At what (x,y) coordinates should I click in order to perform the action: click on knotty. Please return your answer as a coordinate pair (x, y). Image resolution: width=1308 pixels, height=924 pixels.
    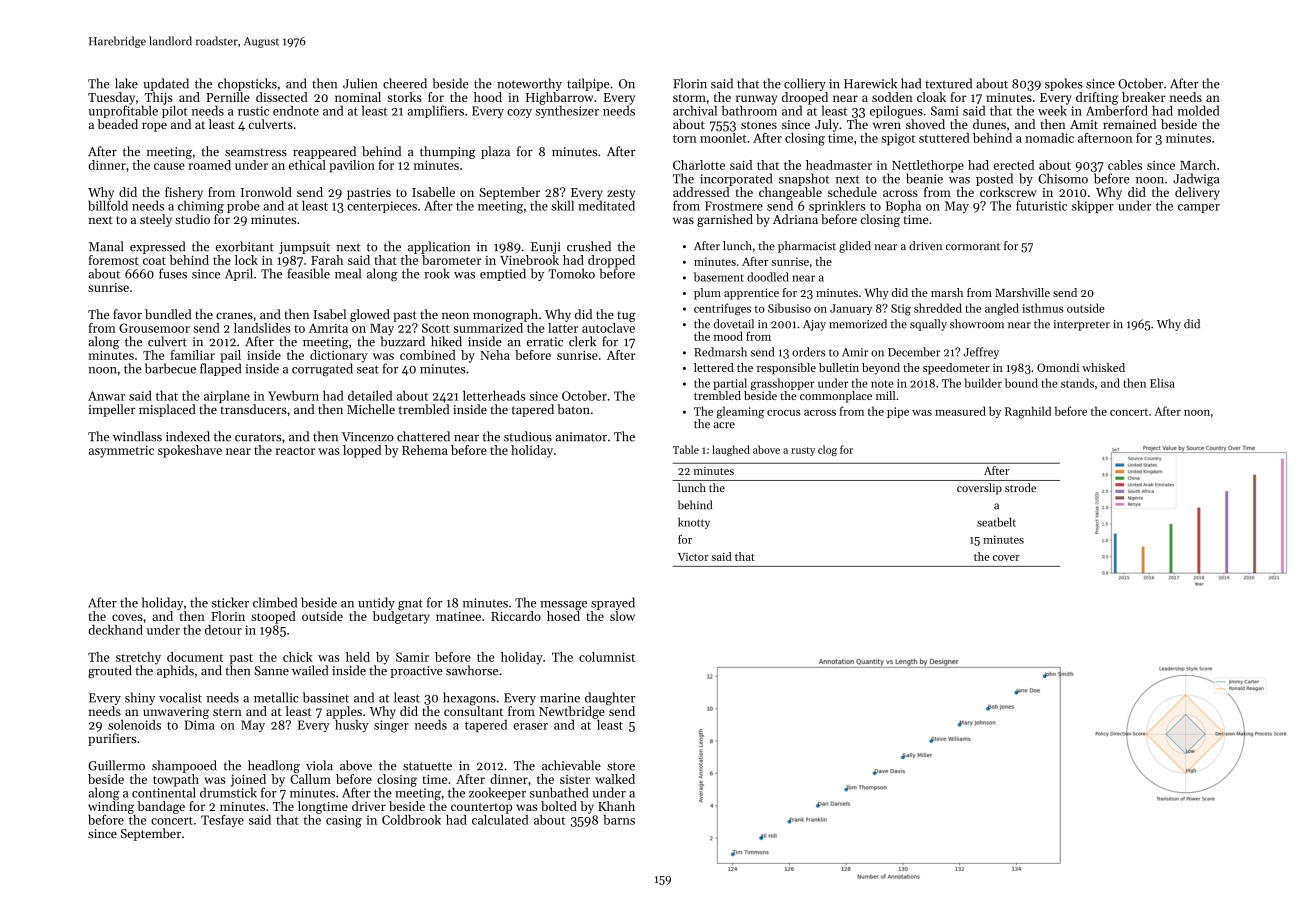
    Looking at the image, I should click on (694, 523).
